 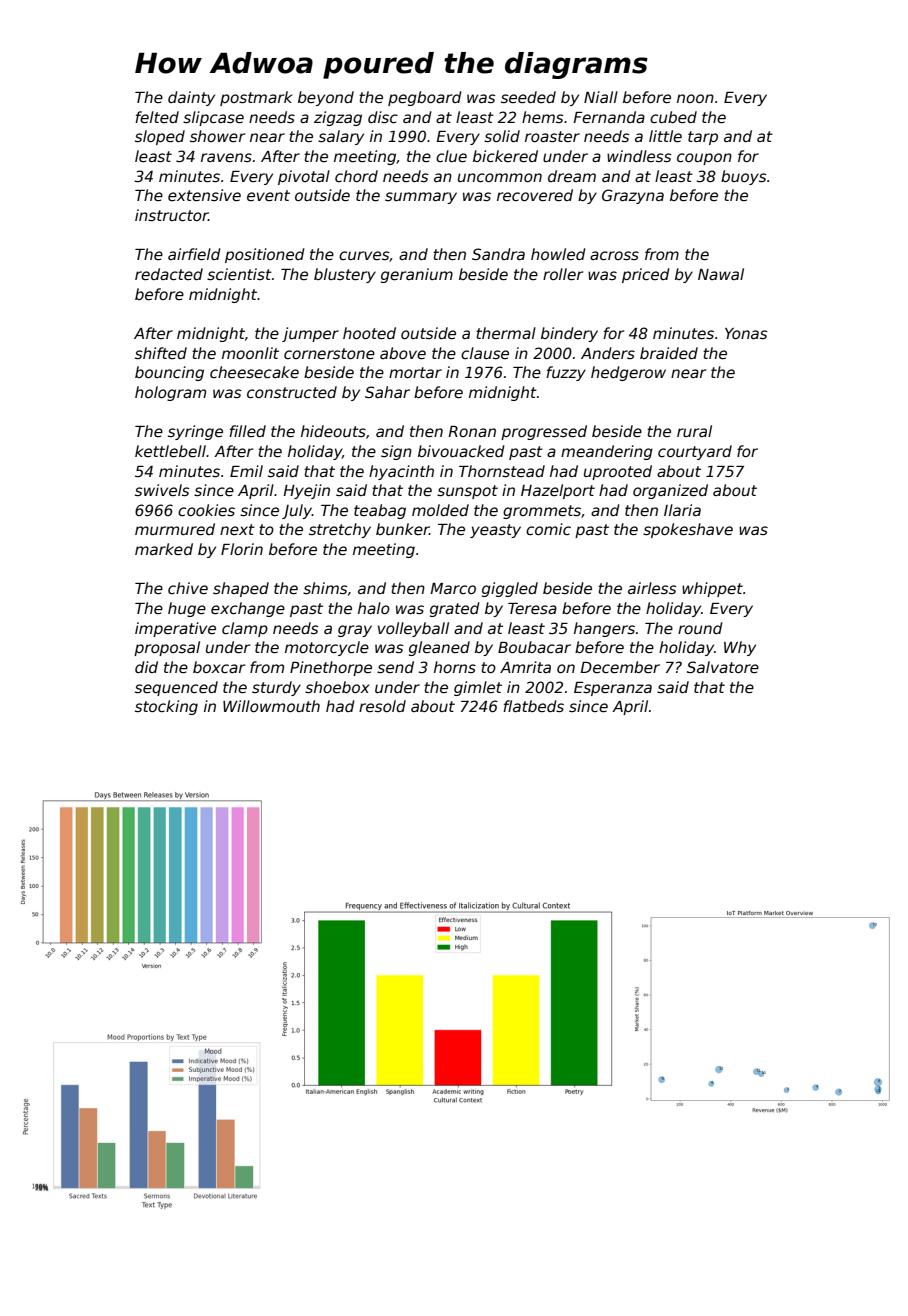 I want to click on round, so click(x=700, y=628).
